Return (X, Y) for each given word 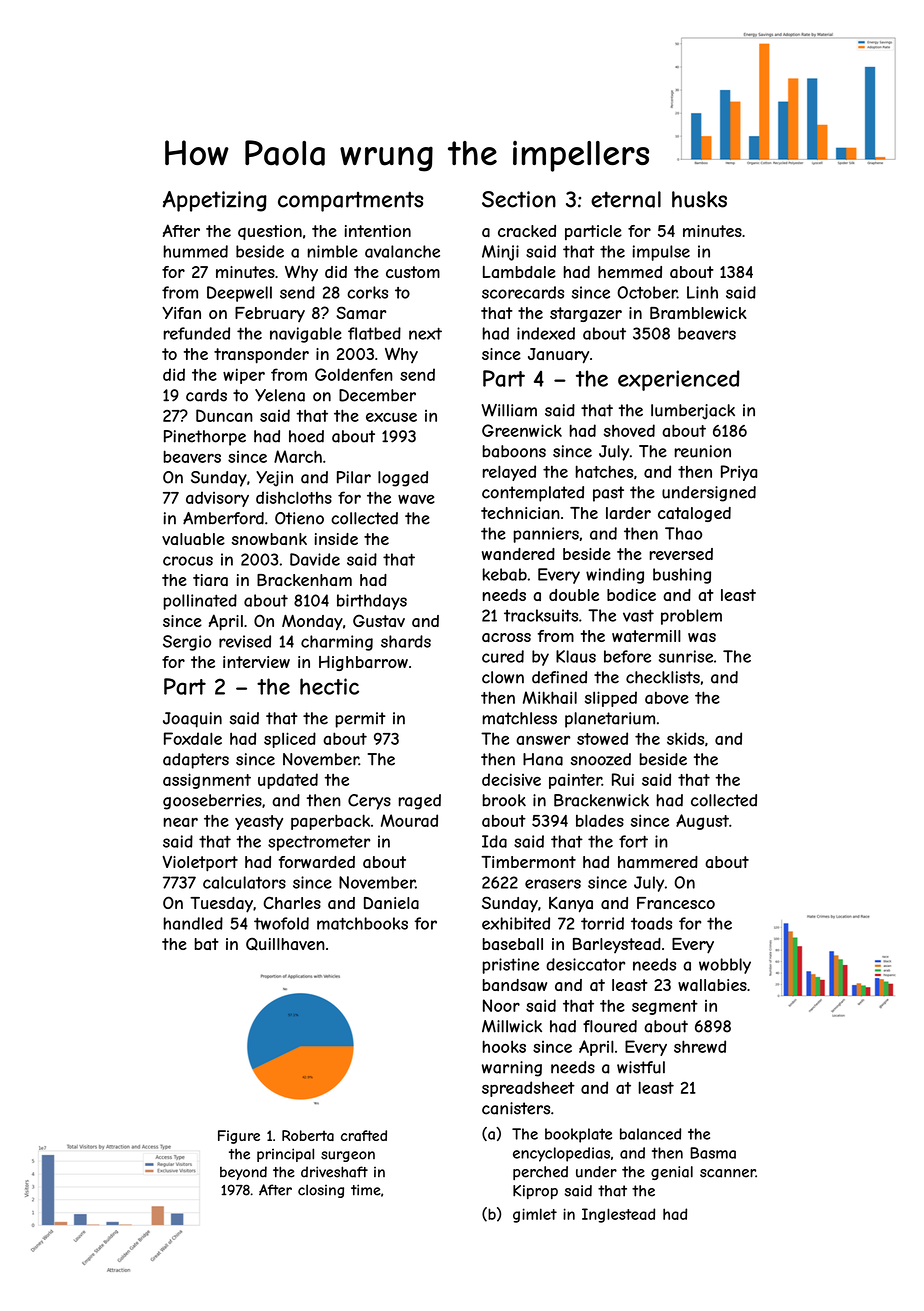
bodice (631, 595)
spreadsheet (528, 1089)
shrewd (700, 1046)
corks (367, 292)
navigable (306, 335)
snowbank (269, 539)
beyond (243, 1173)
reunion (703, 451)
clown (503, 677)
